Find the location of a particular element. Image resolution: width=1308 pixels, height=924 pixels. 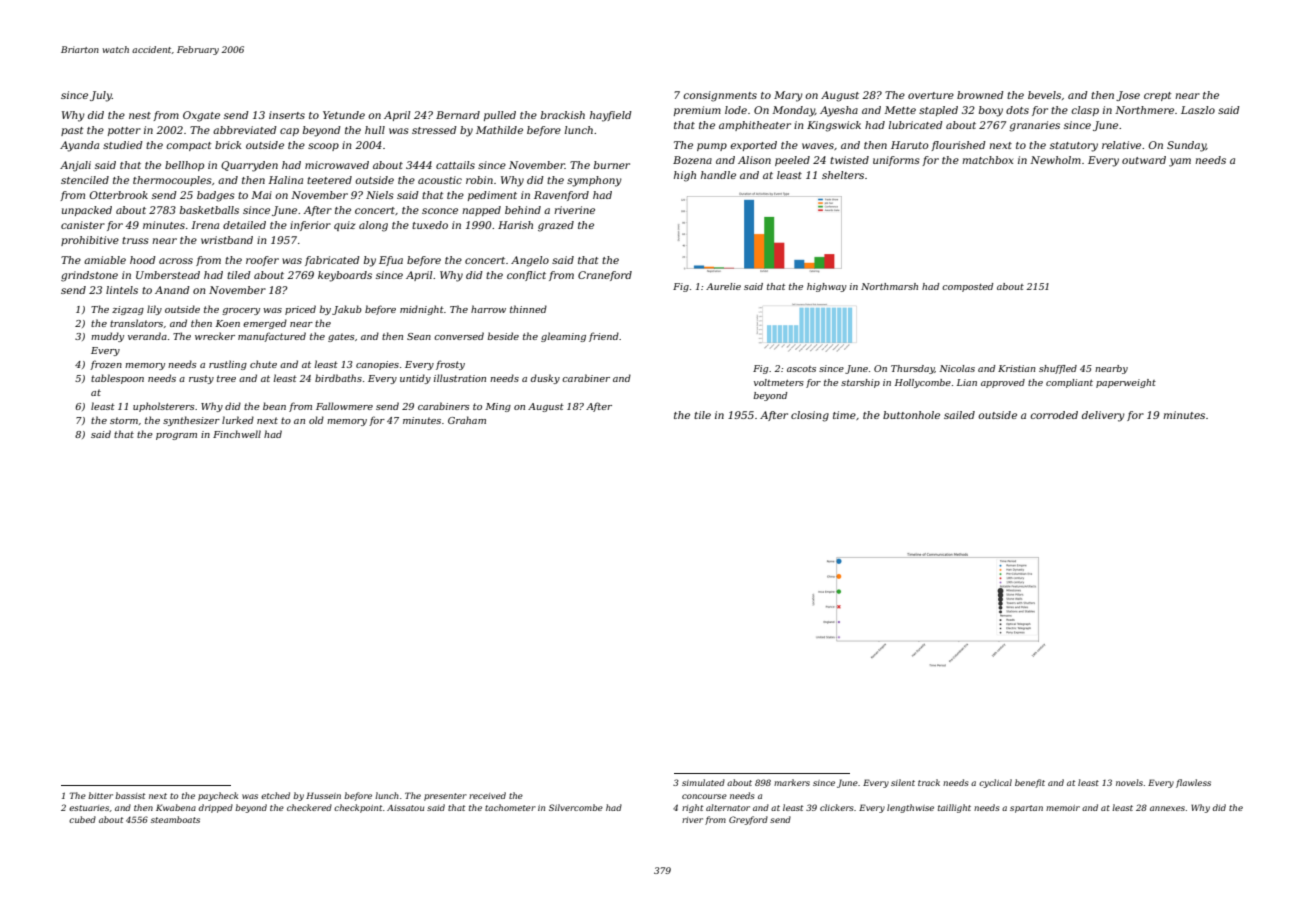

Greyford is located at coordinates (748, 820).
